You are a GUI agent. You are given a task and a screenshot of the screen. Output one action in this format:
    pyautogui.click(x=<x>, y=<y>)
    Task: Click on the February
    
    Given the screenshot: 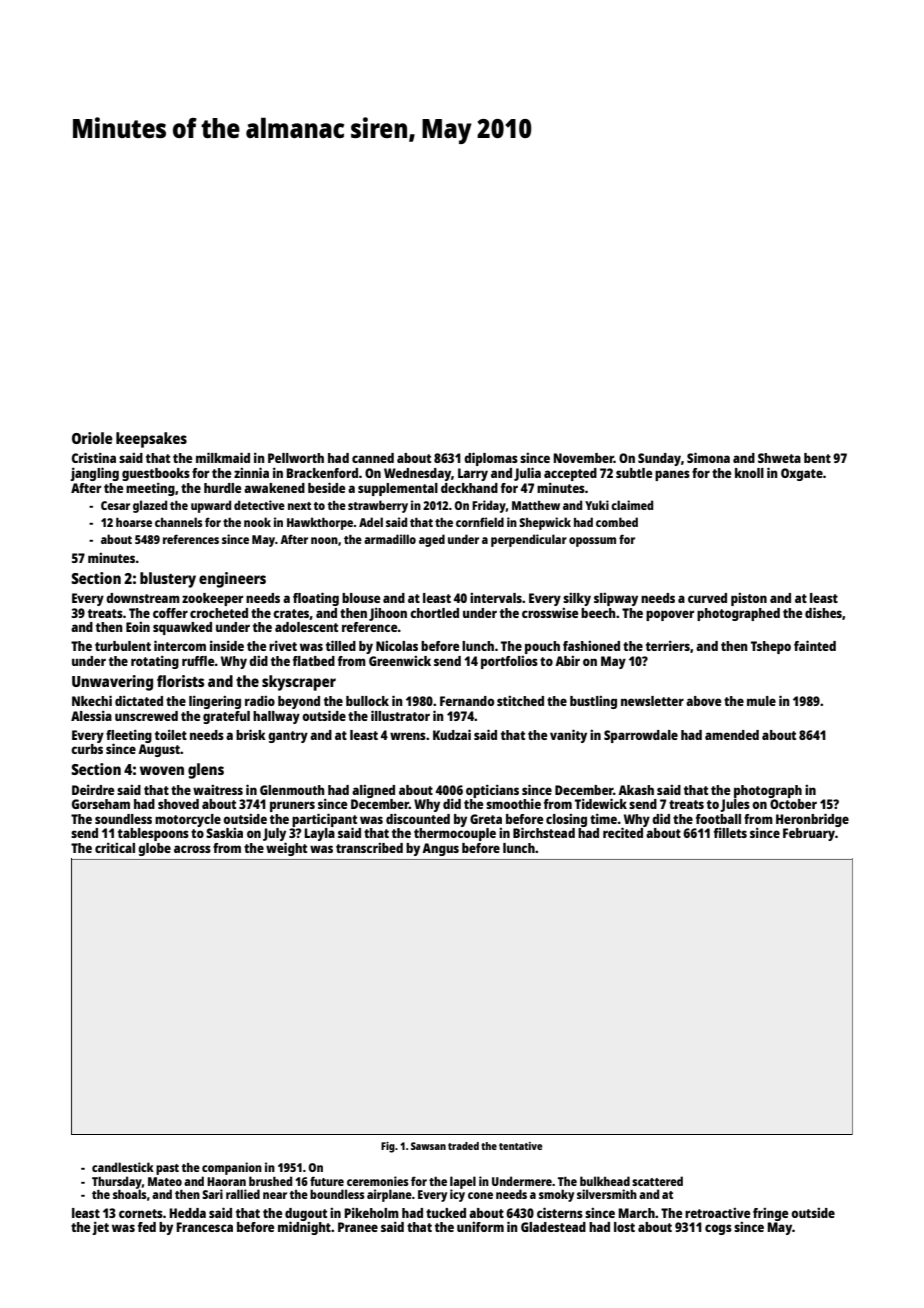 What is the action you would take?
    pyautogui.click(x=809, y=834)
